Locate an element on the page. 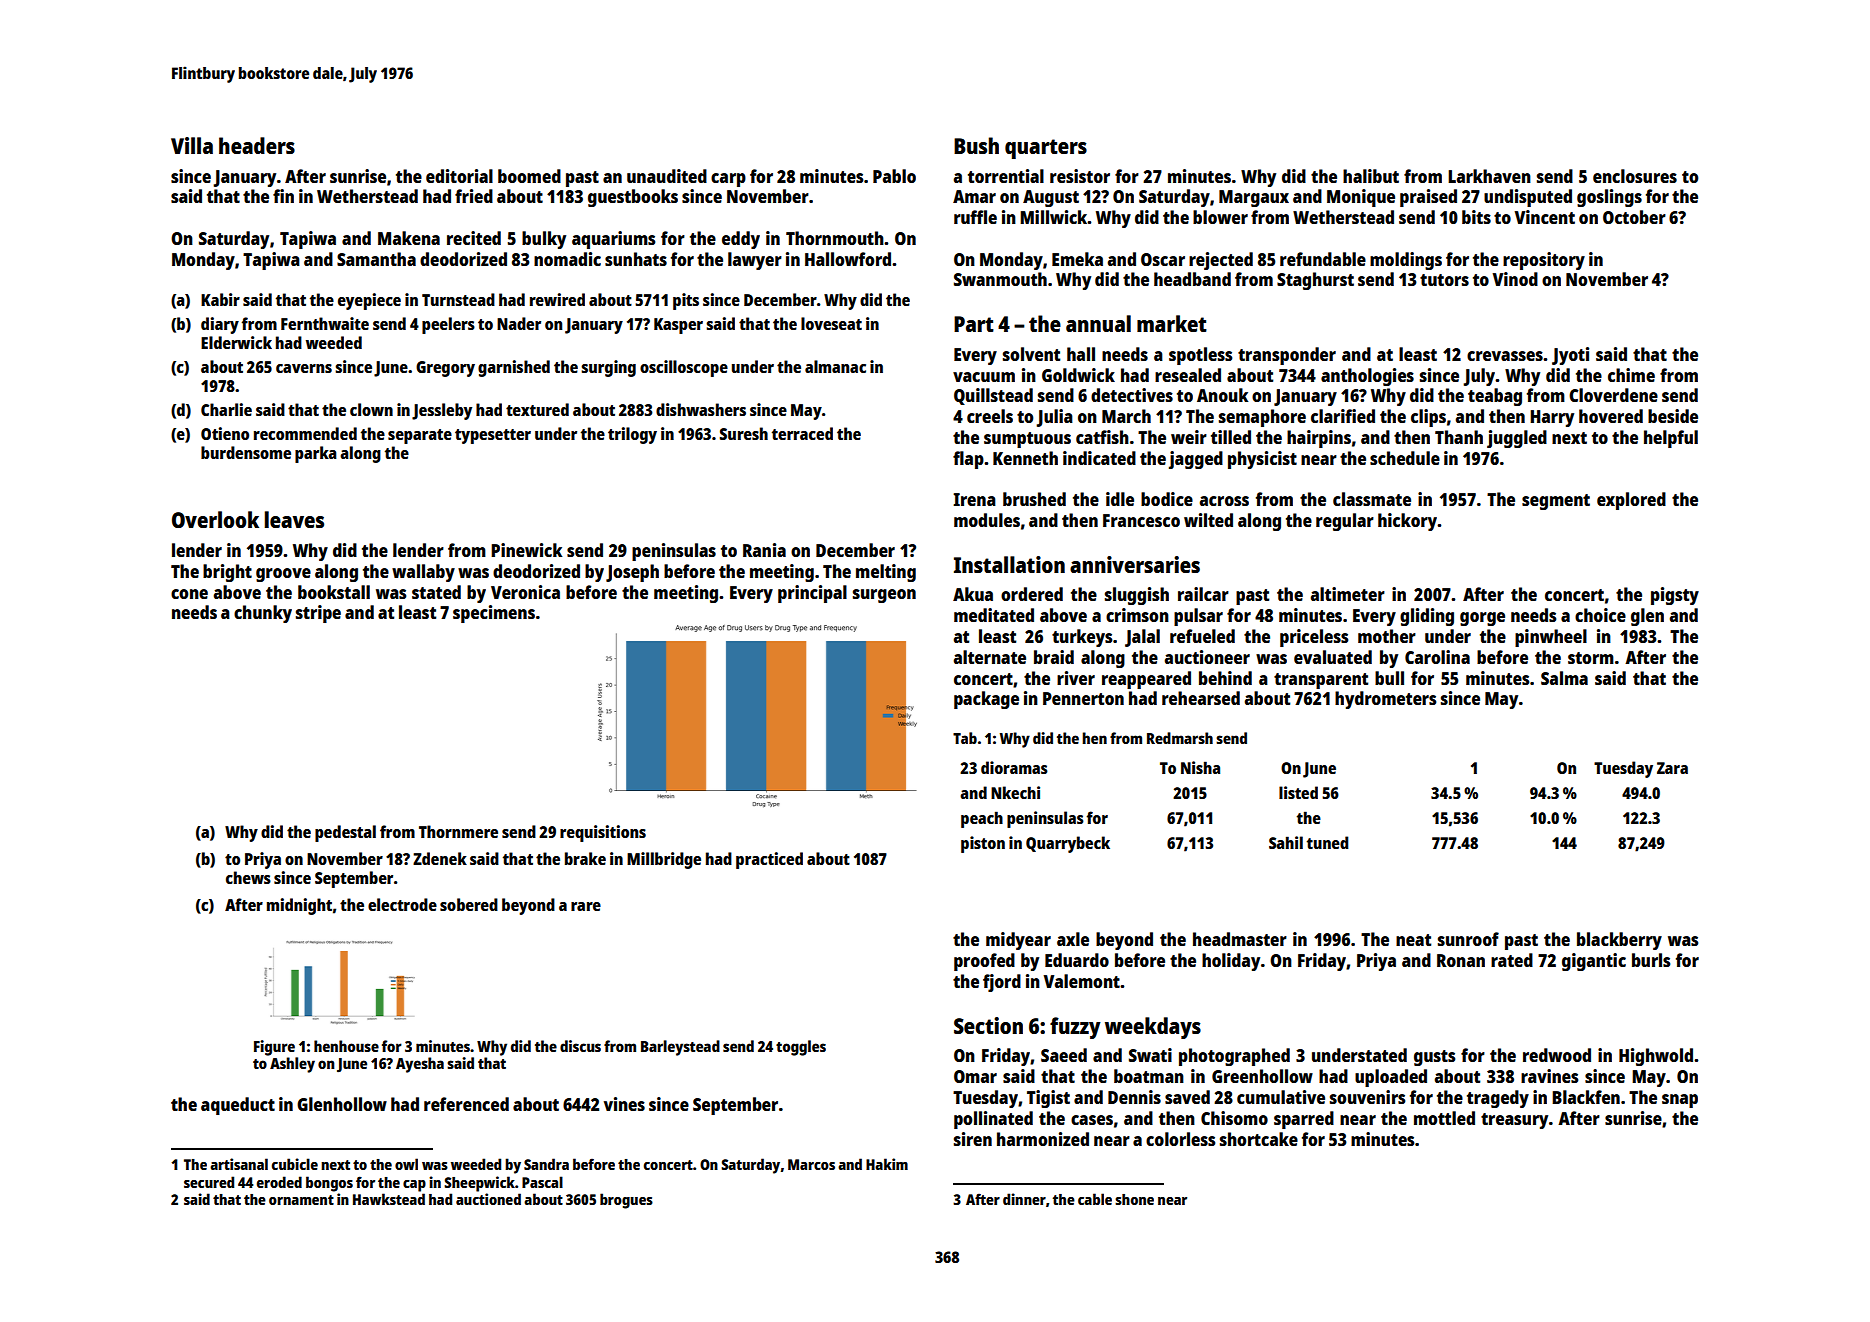 This page has width=1870, height=1322. halibut is located at coordinates (1371, 176).
